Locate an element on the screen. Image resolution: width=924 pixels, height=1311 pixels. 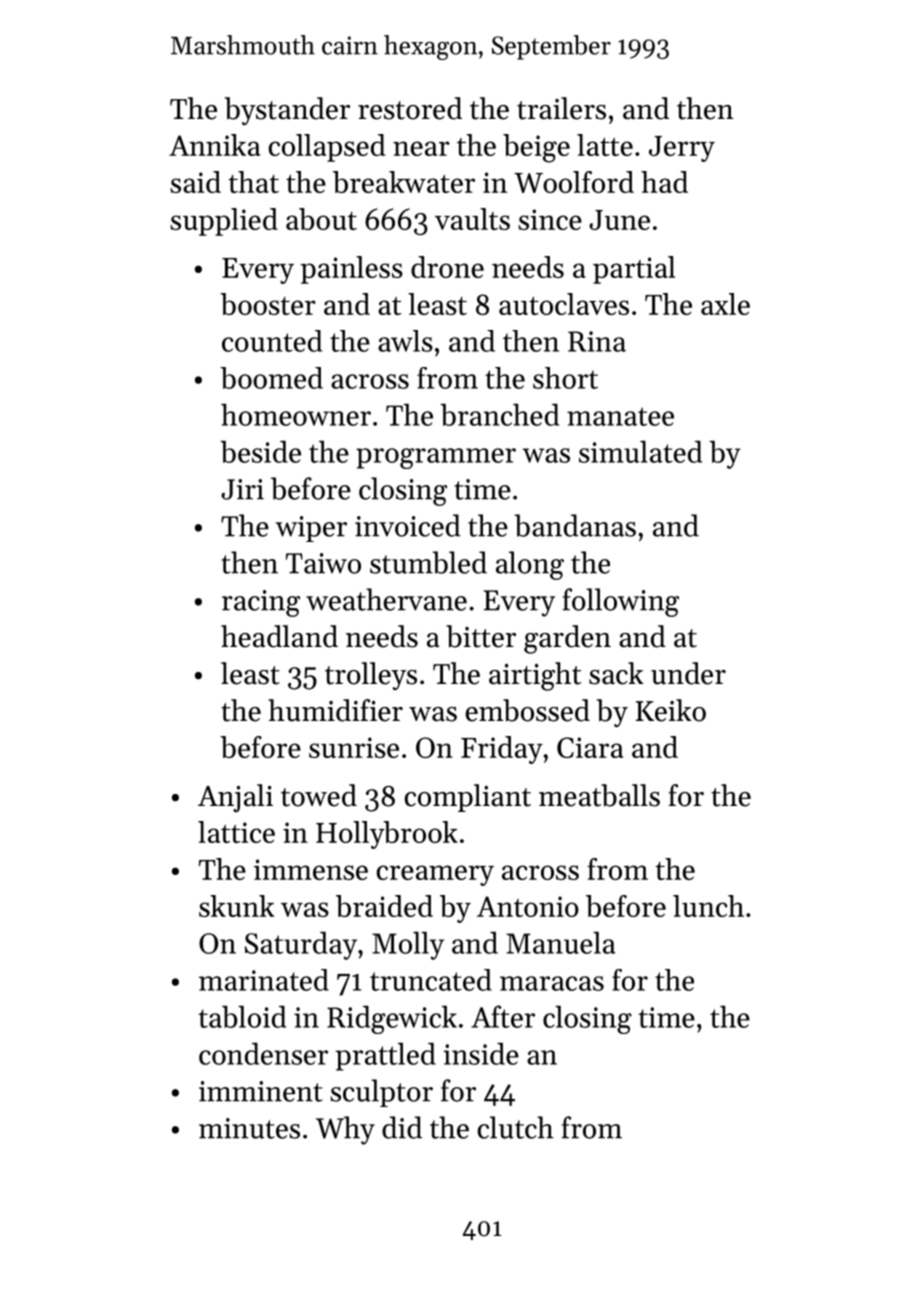
following is located at coordinates (621, 602).
